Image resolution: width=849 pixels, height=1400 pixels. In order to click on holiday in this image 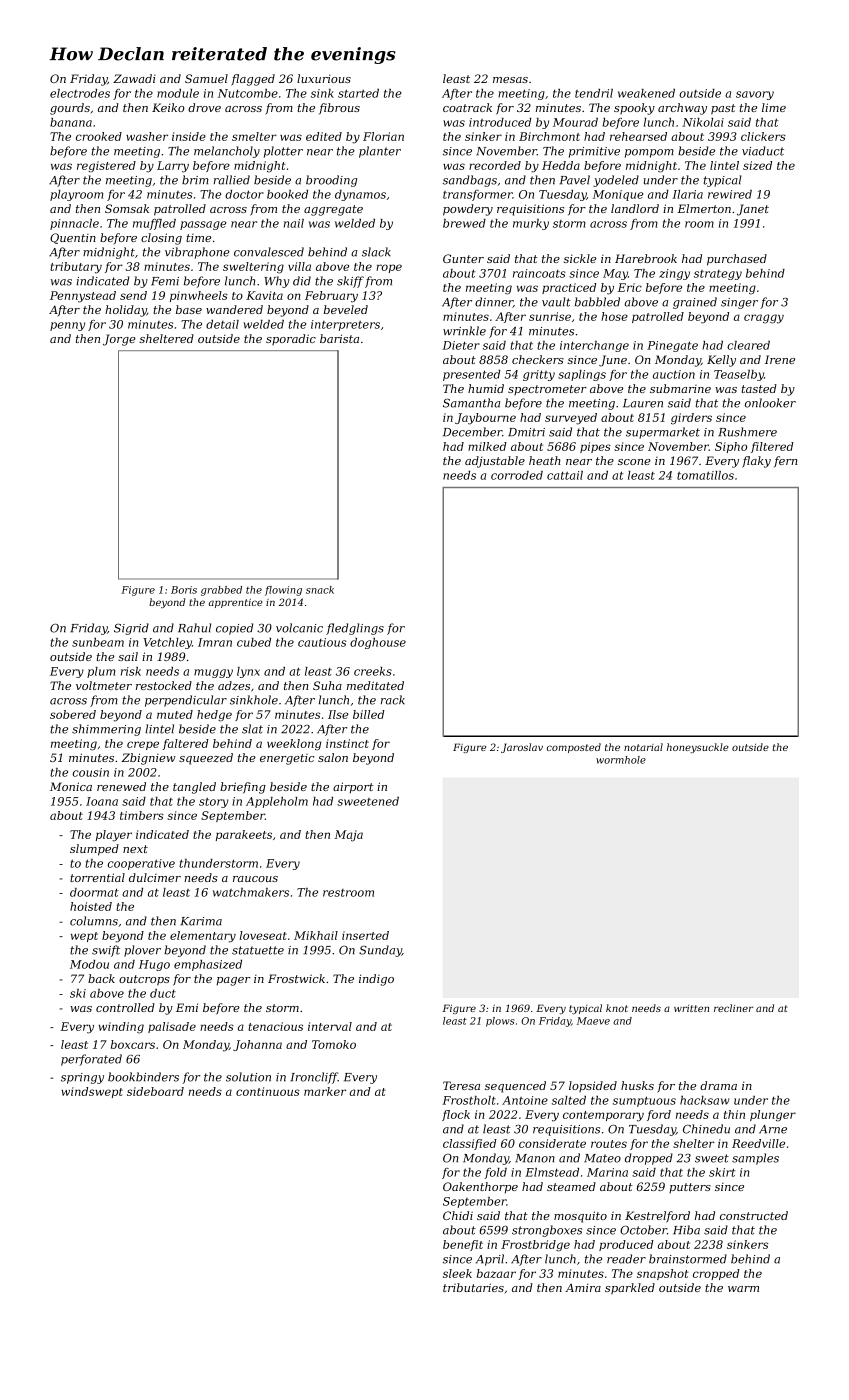, I will do `click(126, 311)`.
